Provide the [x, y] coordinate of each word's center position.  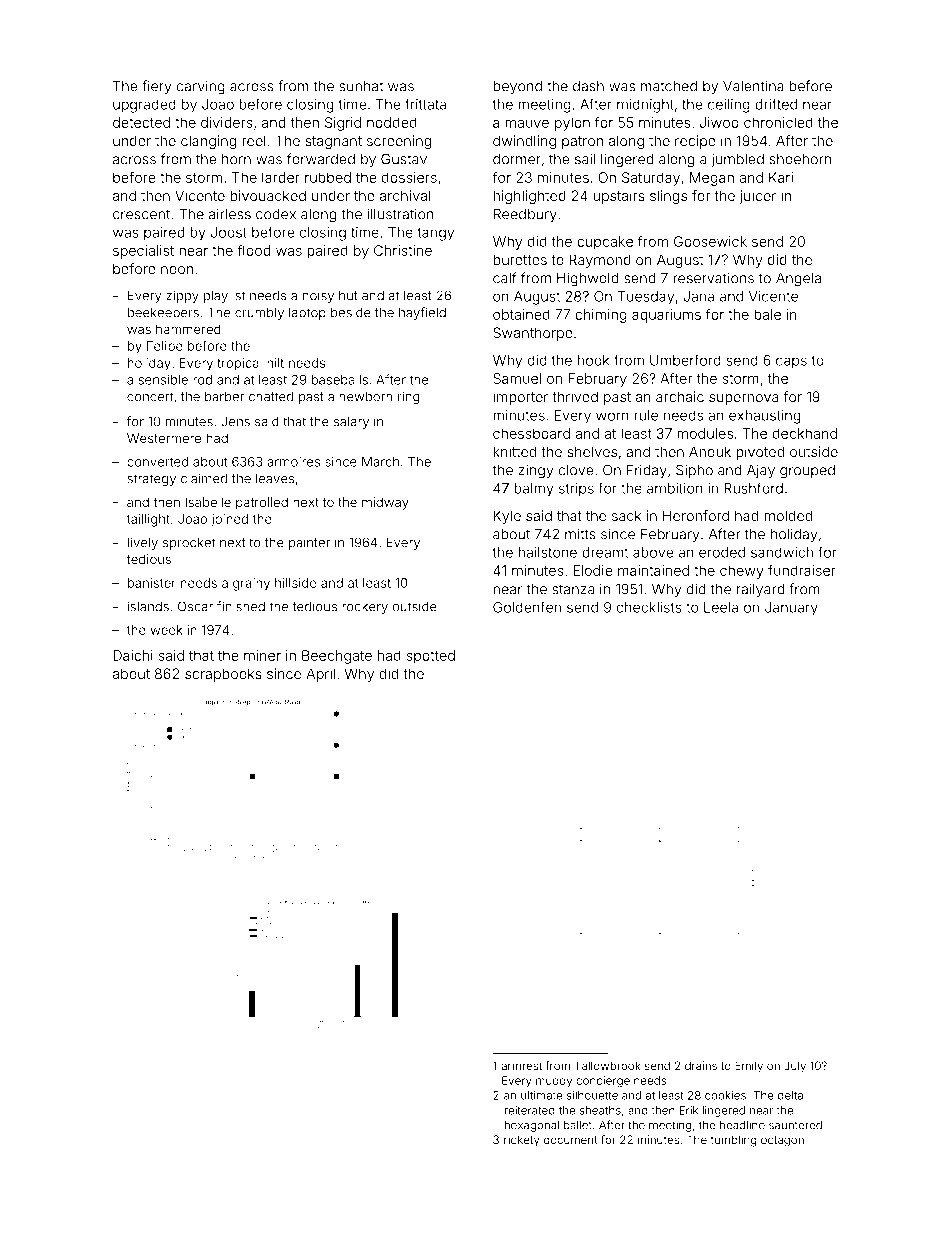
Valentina [753, 86]
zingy [535, 471]
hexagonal [531, 1126]
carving [201, 88]
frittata [425, 104]
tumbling [734, 1141]
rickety [522, 1141]
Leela [721, 607]
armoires [293, 462]
